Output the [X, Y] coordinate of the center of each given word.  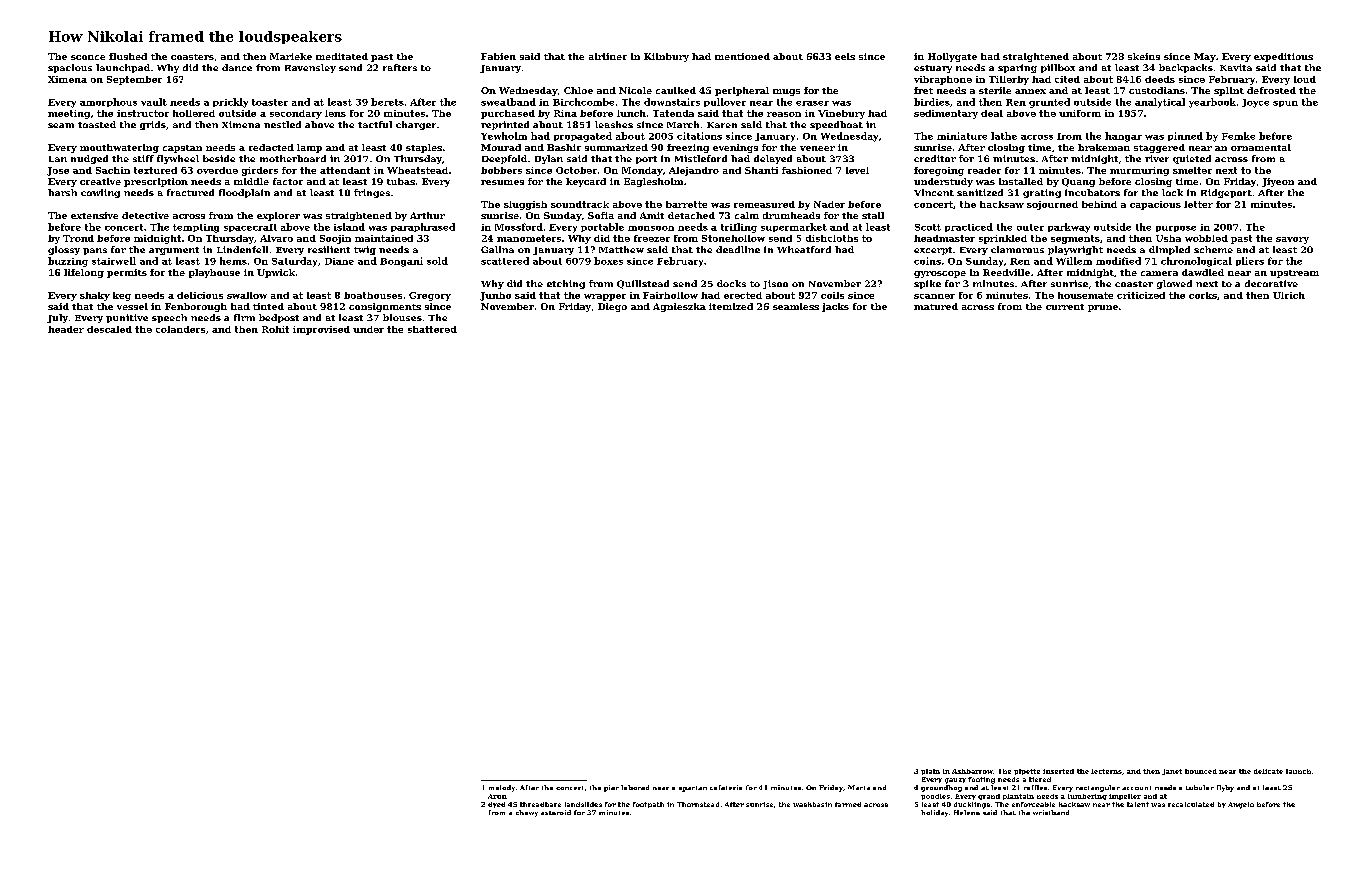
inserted [1058, 771]
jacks [835, 307]
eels [845, 56]
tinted [268, 306]
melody [502, 788]
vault [154, 102]
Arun [497, 796]
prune [1103, 308]
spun [1285, 104]
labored [635, 787]
